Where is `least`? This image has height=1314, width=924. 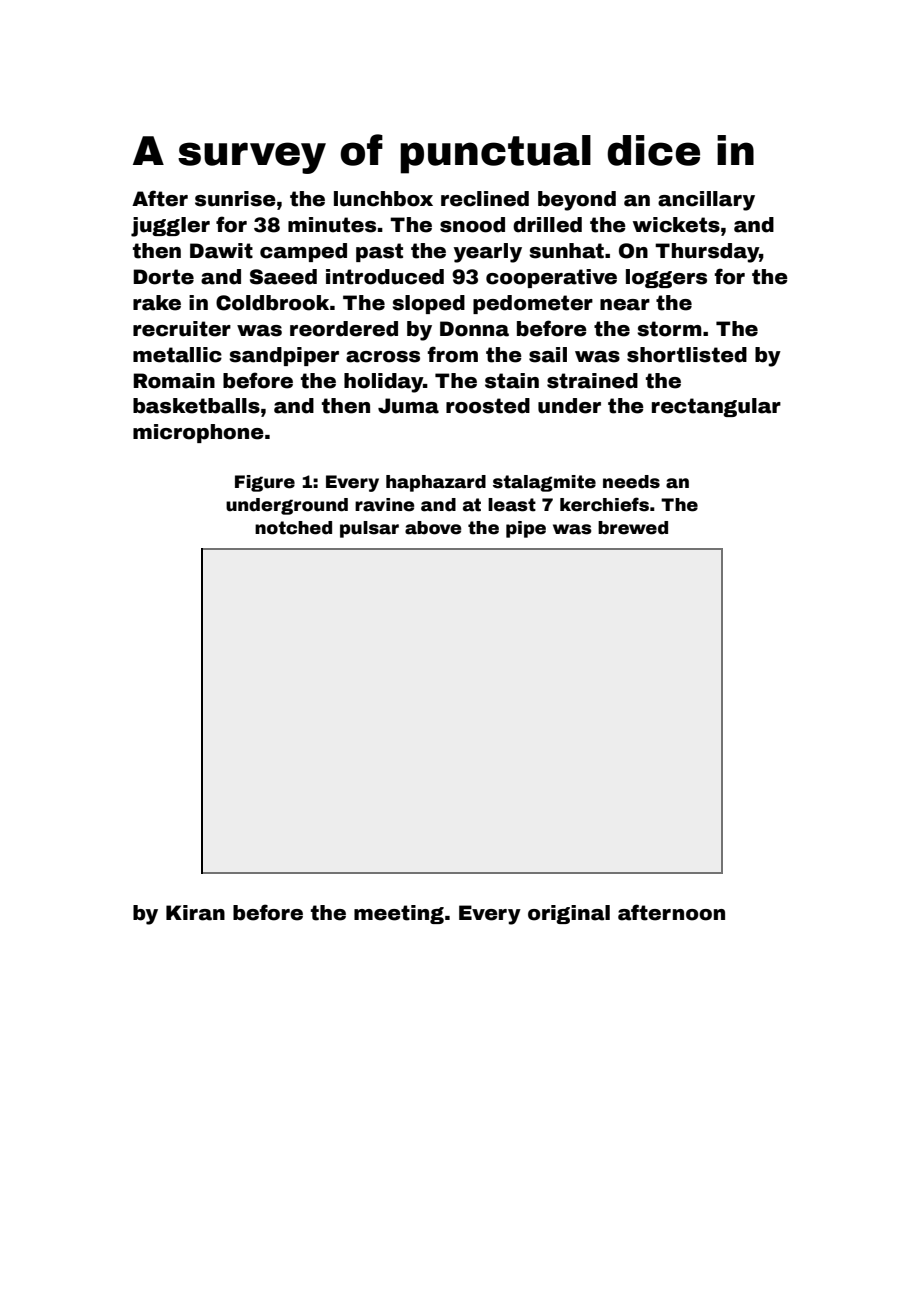
least is located at coordinates (512, 505).
